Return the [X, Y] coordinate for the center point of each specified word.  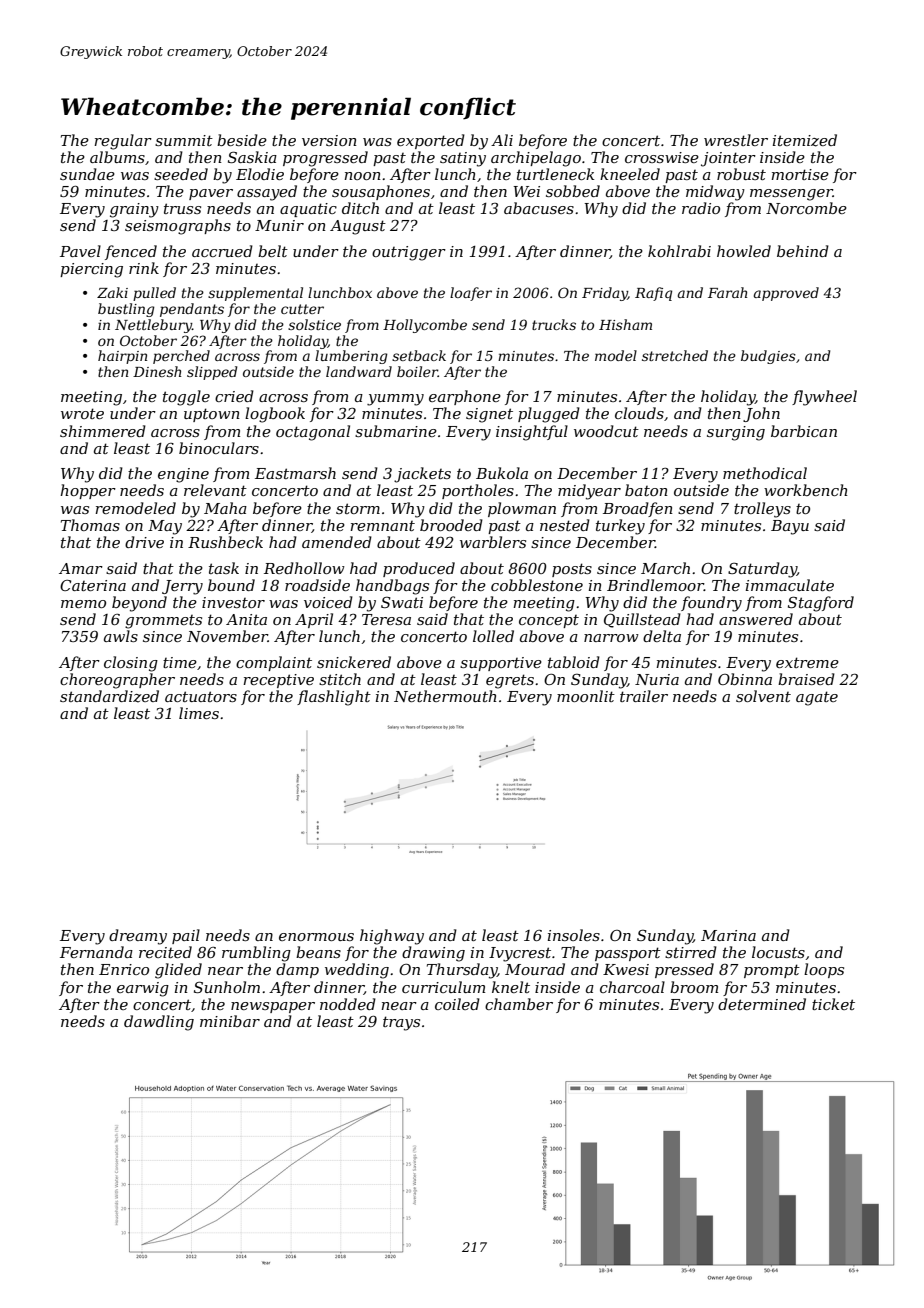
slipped [212, 373]
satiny [463, 159]
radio [701, 208]
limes [199, 713]
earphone [465, 397]
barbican [804, 431]
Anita [246, 619]
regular [123, 142]
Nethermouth [445, 696]
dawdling [159, 1023]
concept [549, 621]
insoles [574, 935]
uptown [212, 415]
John [761, 414]
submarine [396, 431]
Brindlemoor [655, 585]
